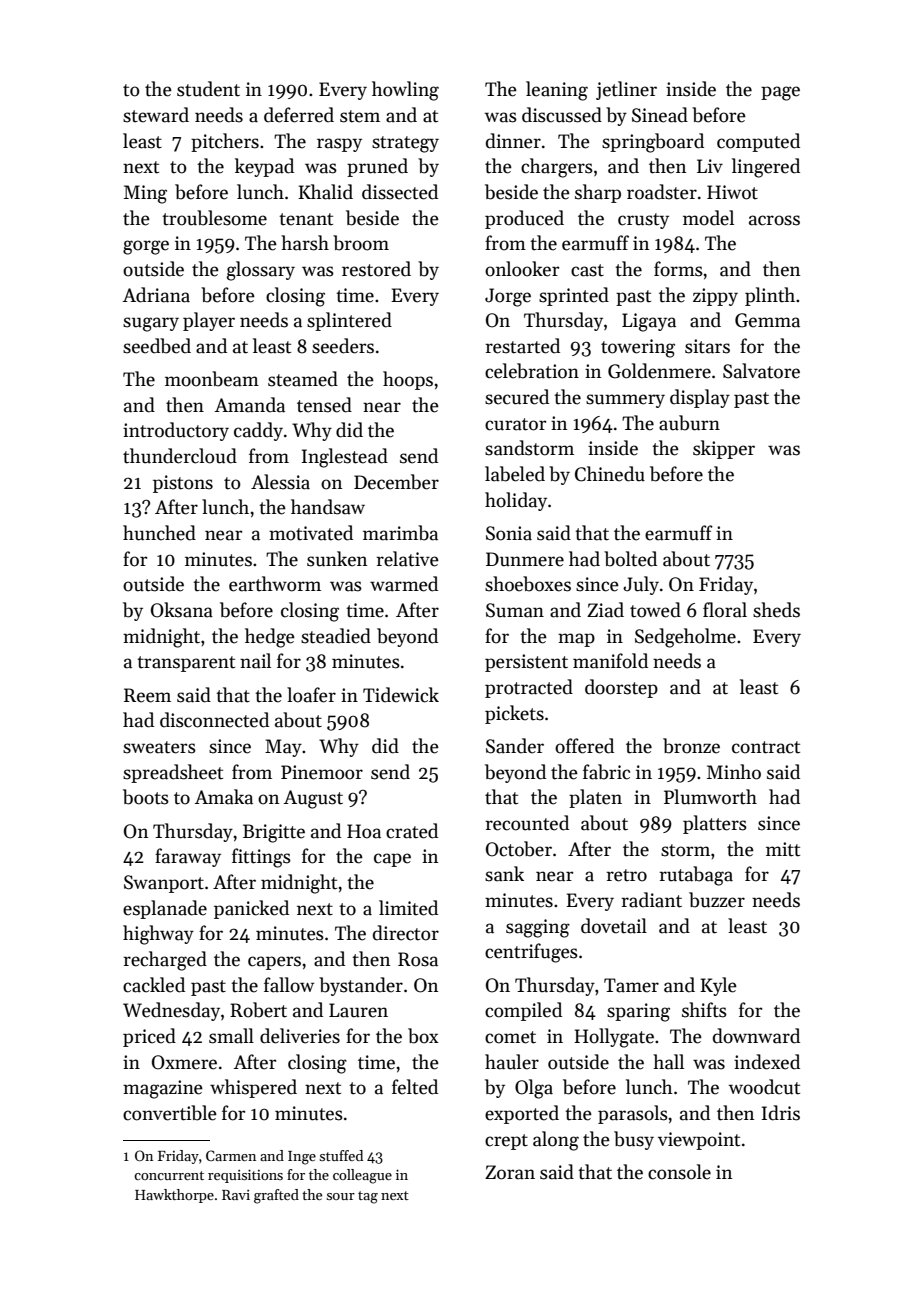  Describe the element at coordinates (183, 484) in the screenshot. I see `pistons` at that location.
